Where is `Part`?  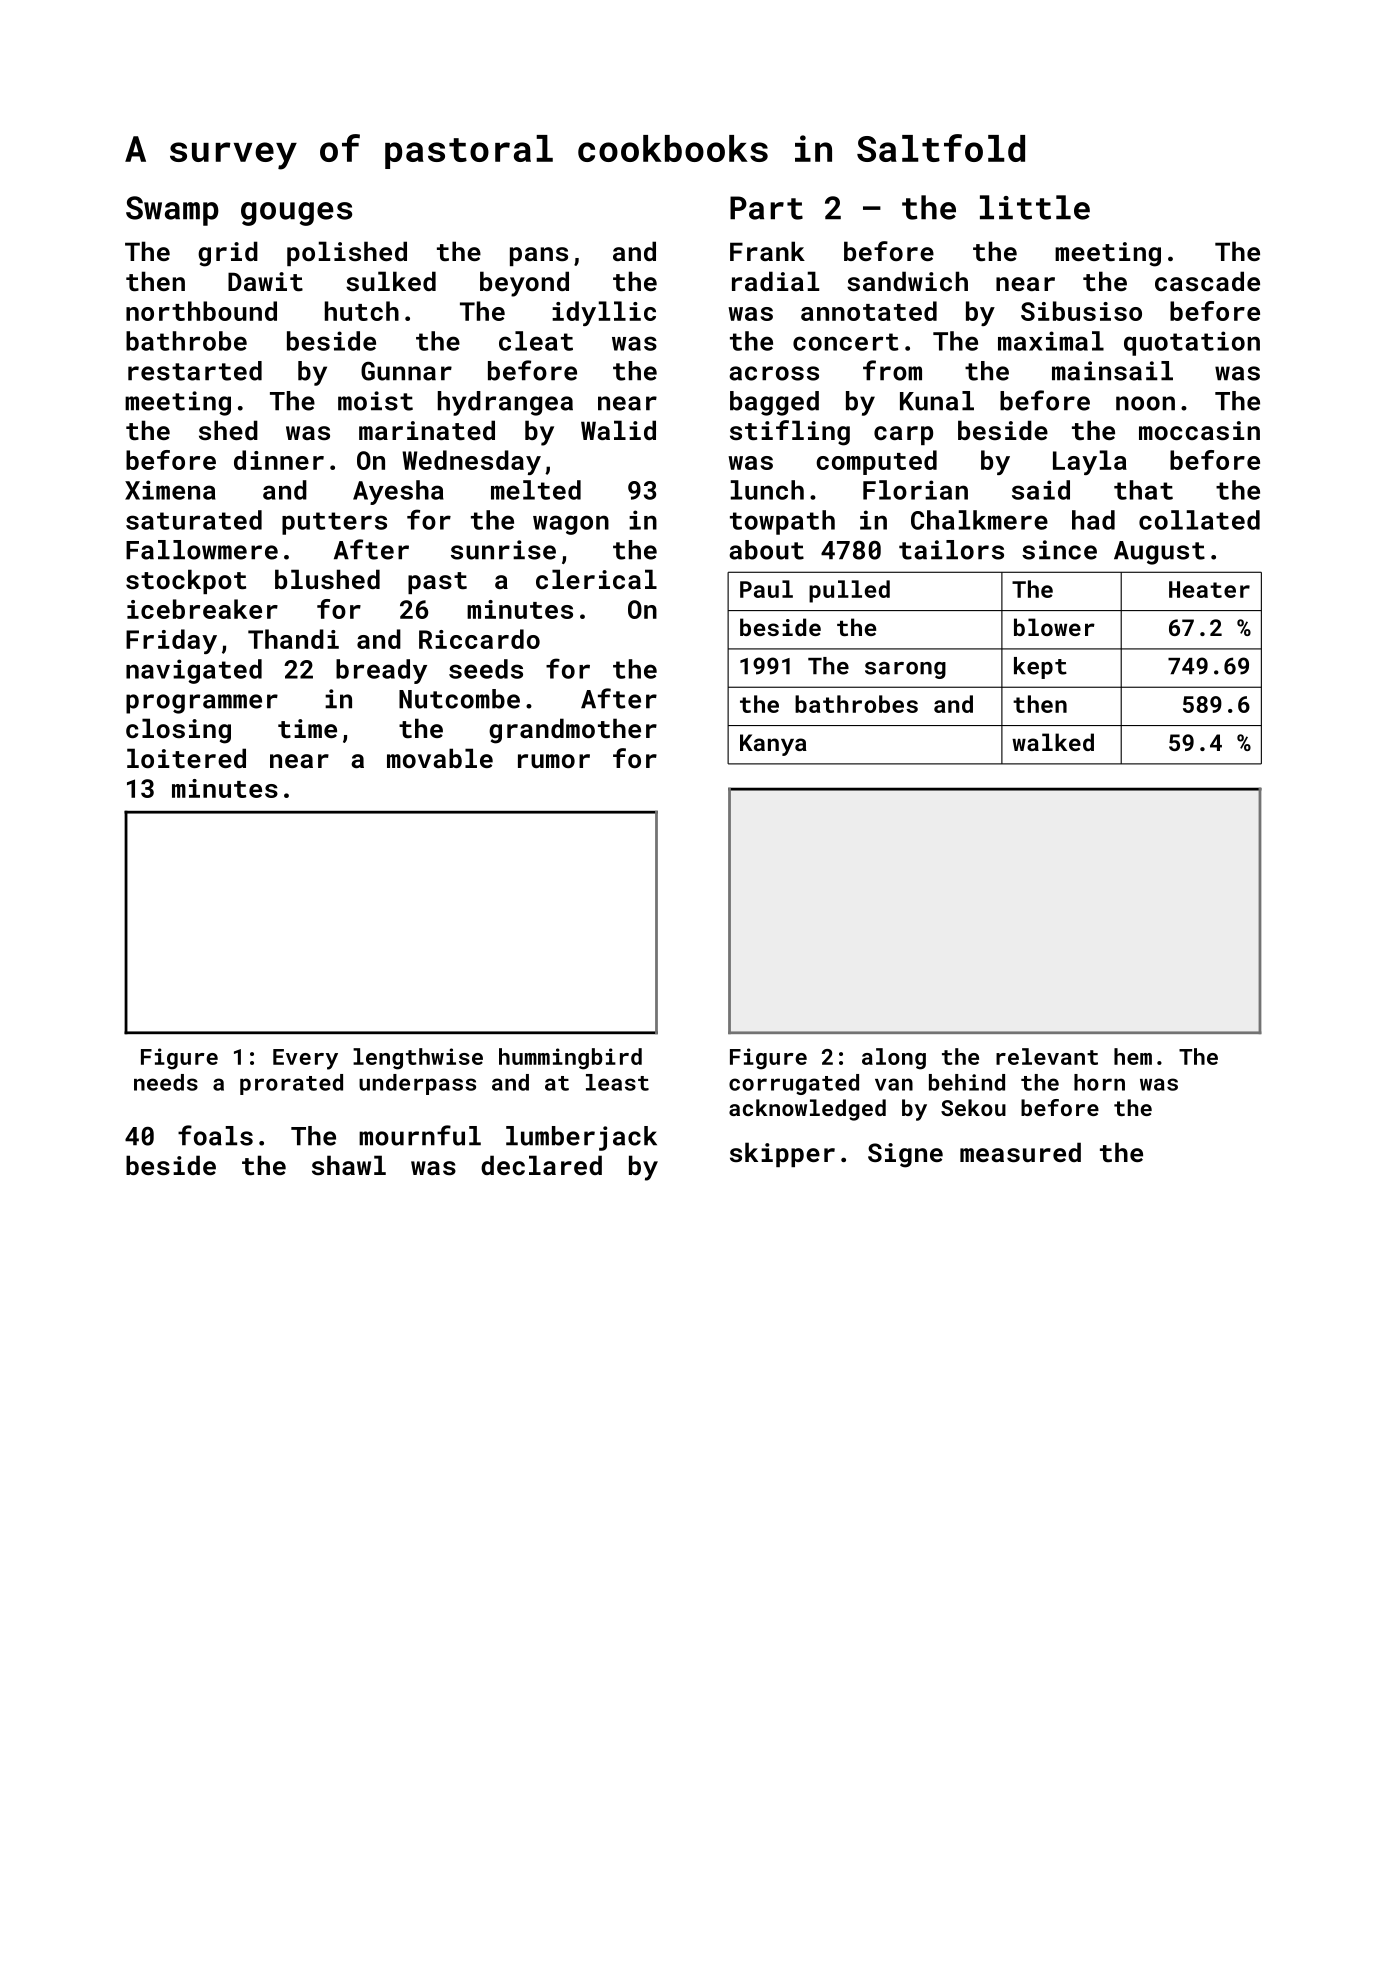 Part is located at coordinates (766, 208).
